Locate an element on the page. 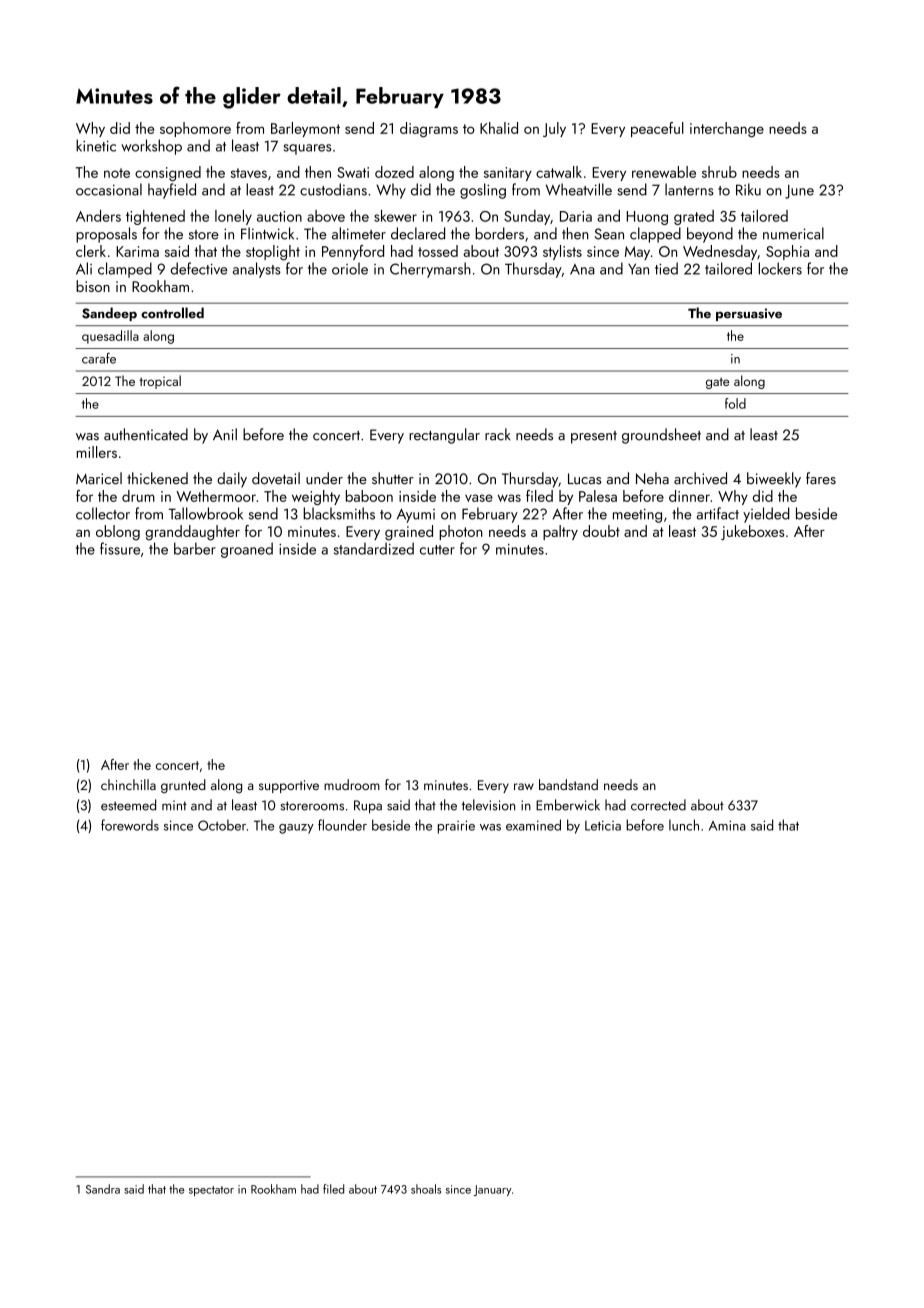 This image has width=924, height=1308. Barleymont is located at coordinates (305, 129).
